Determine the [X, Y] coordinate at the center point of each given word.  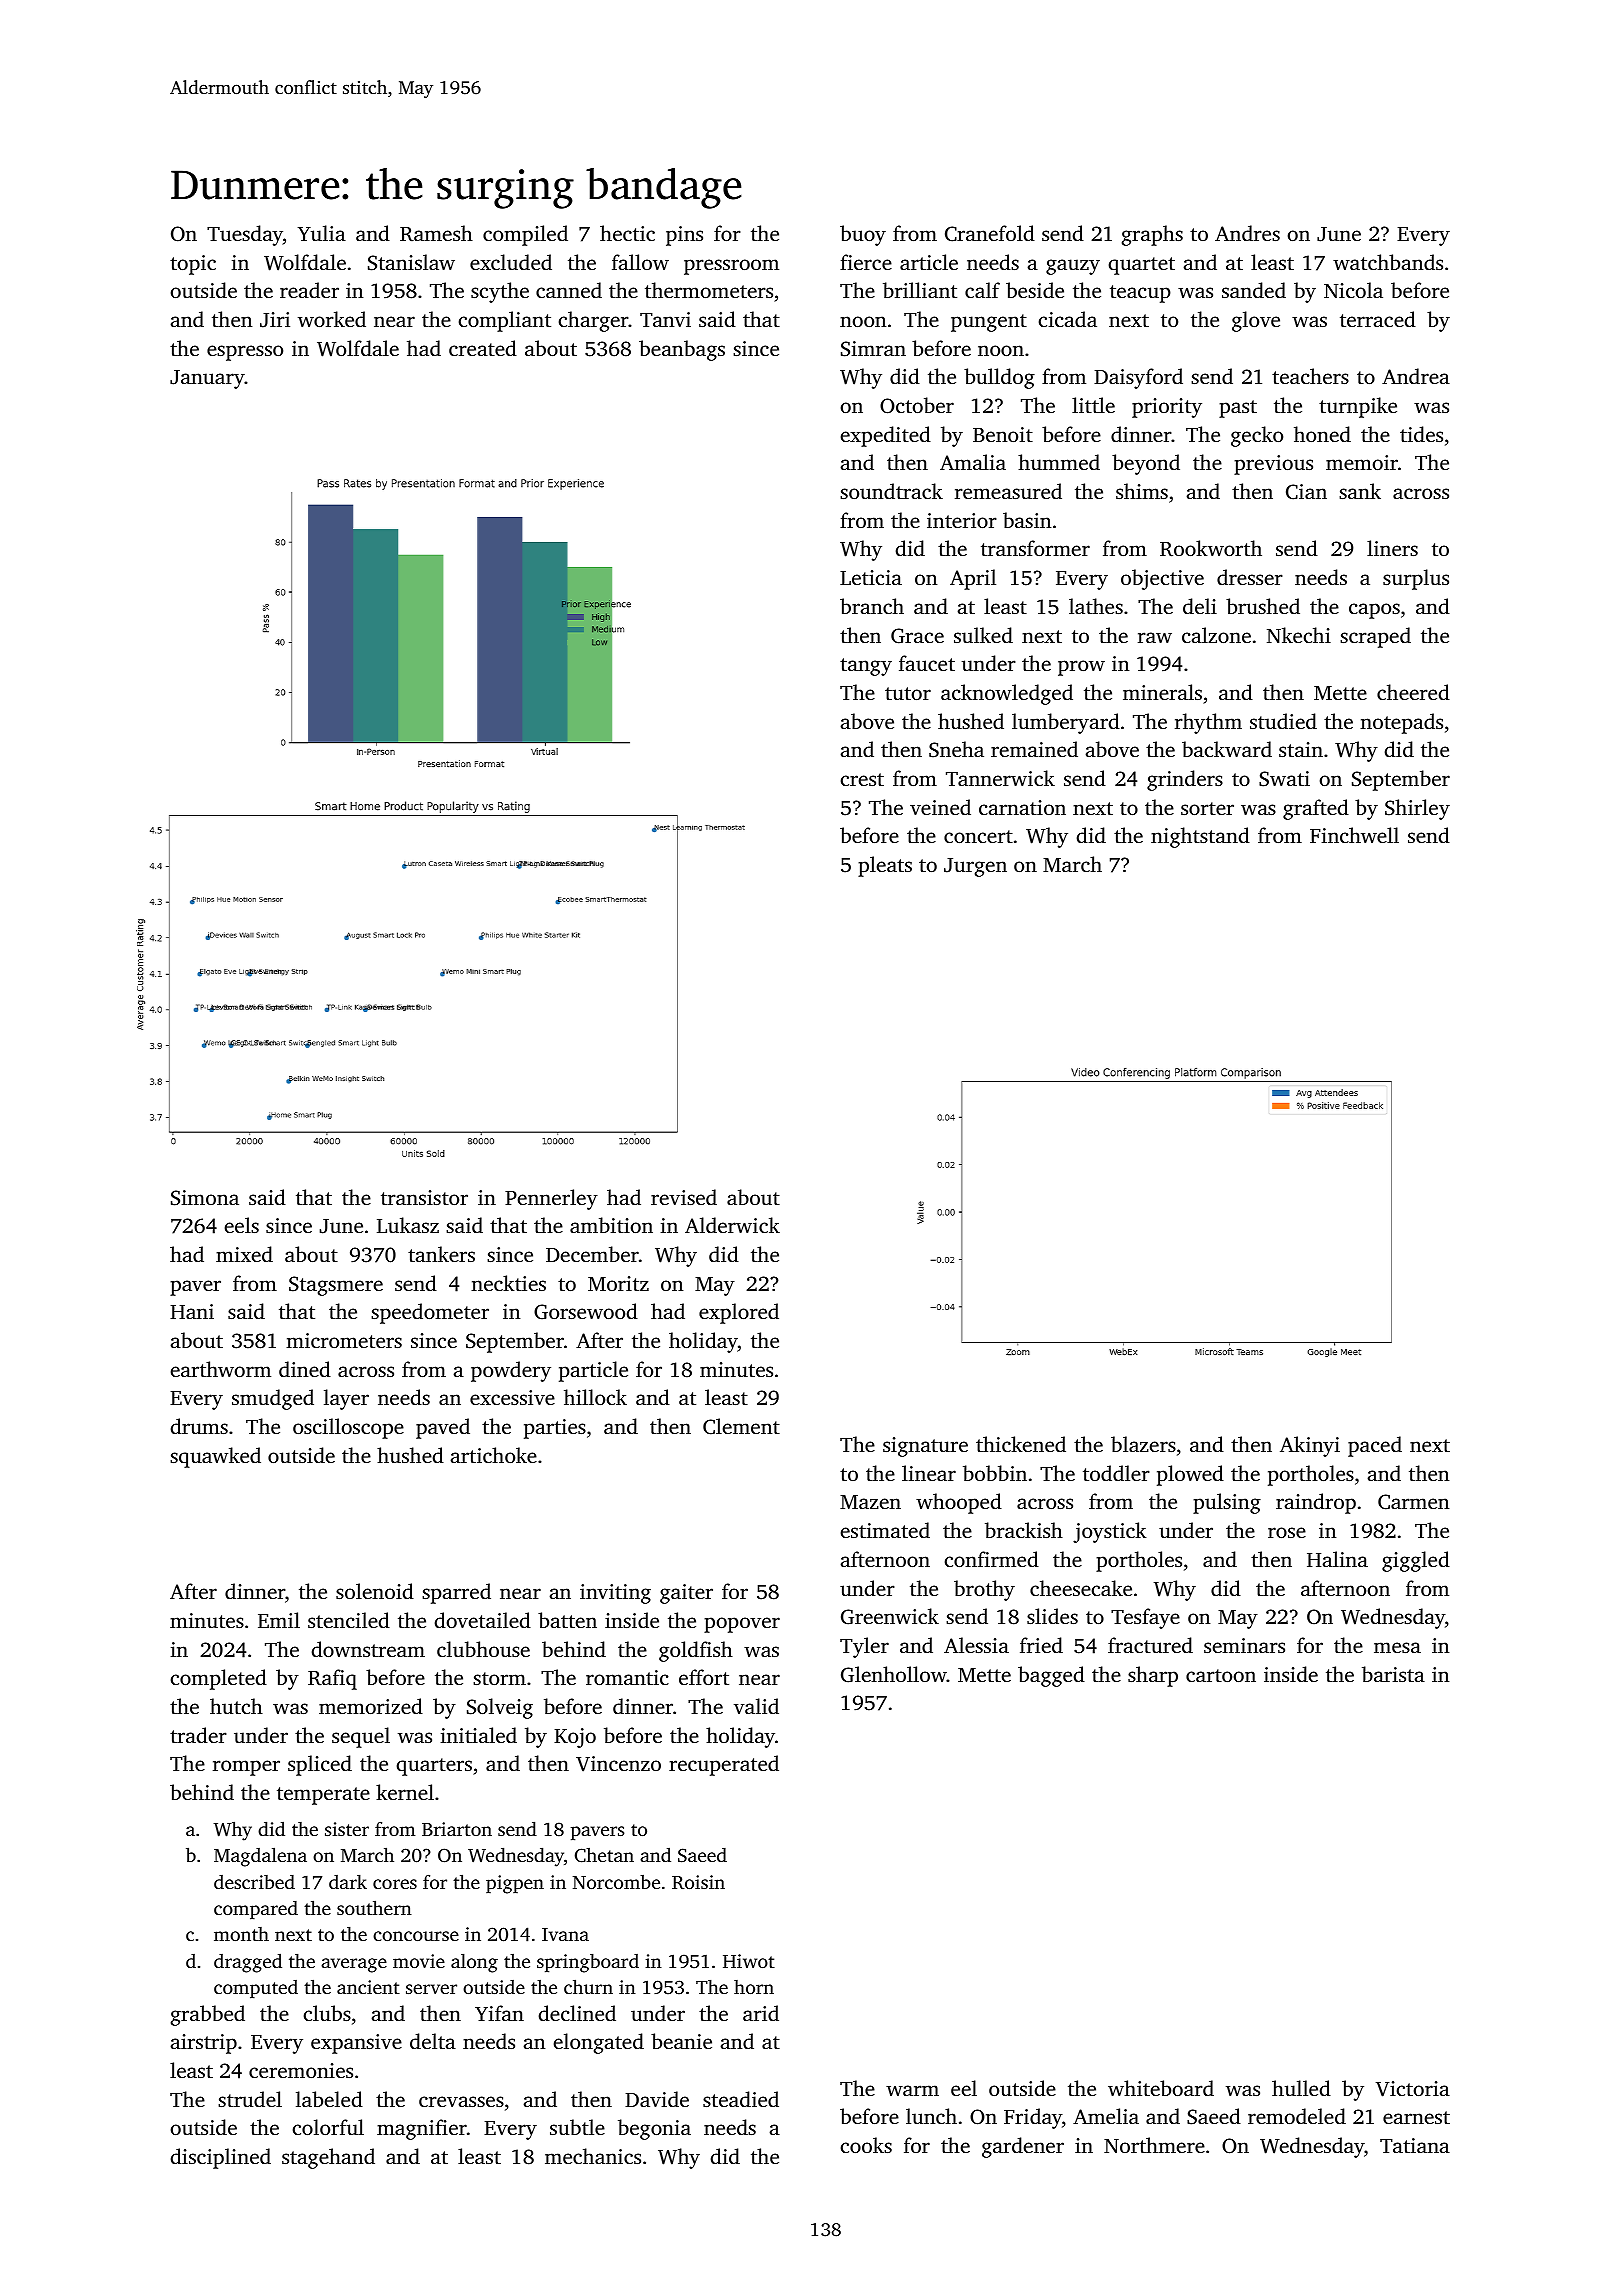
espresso [245, 353]
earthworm [221, 1369]
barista [1393, 1674]
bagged [1051, 1676]
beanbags [682, 350]
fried [1041, 1645]
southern [374, 1907]
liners [1392, 548]
